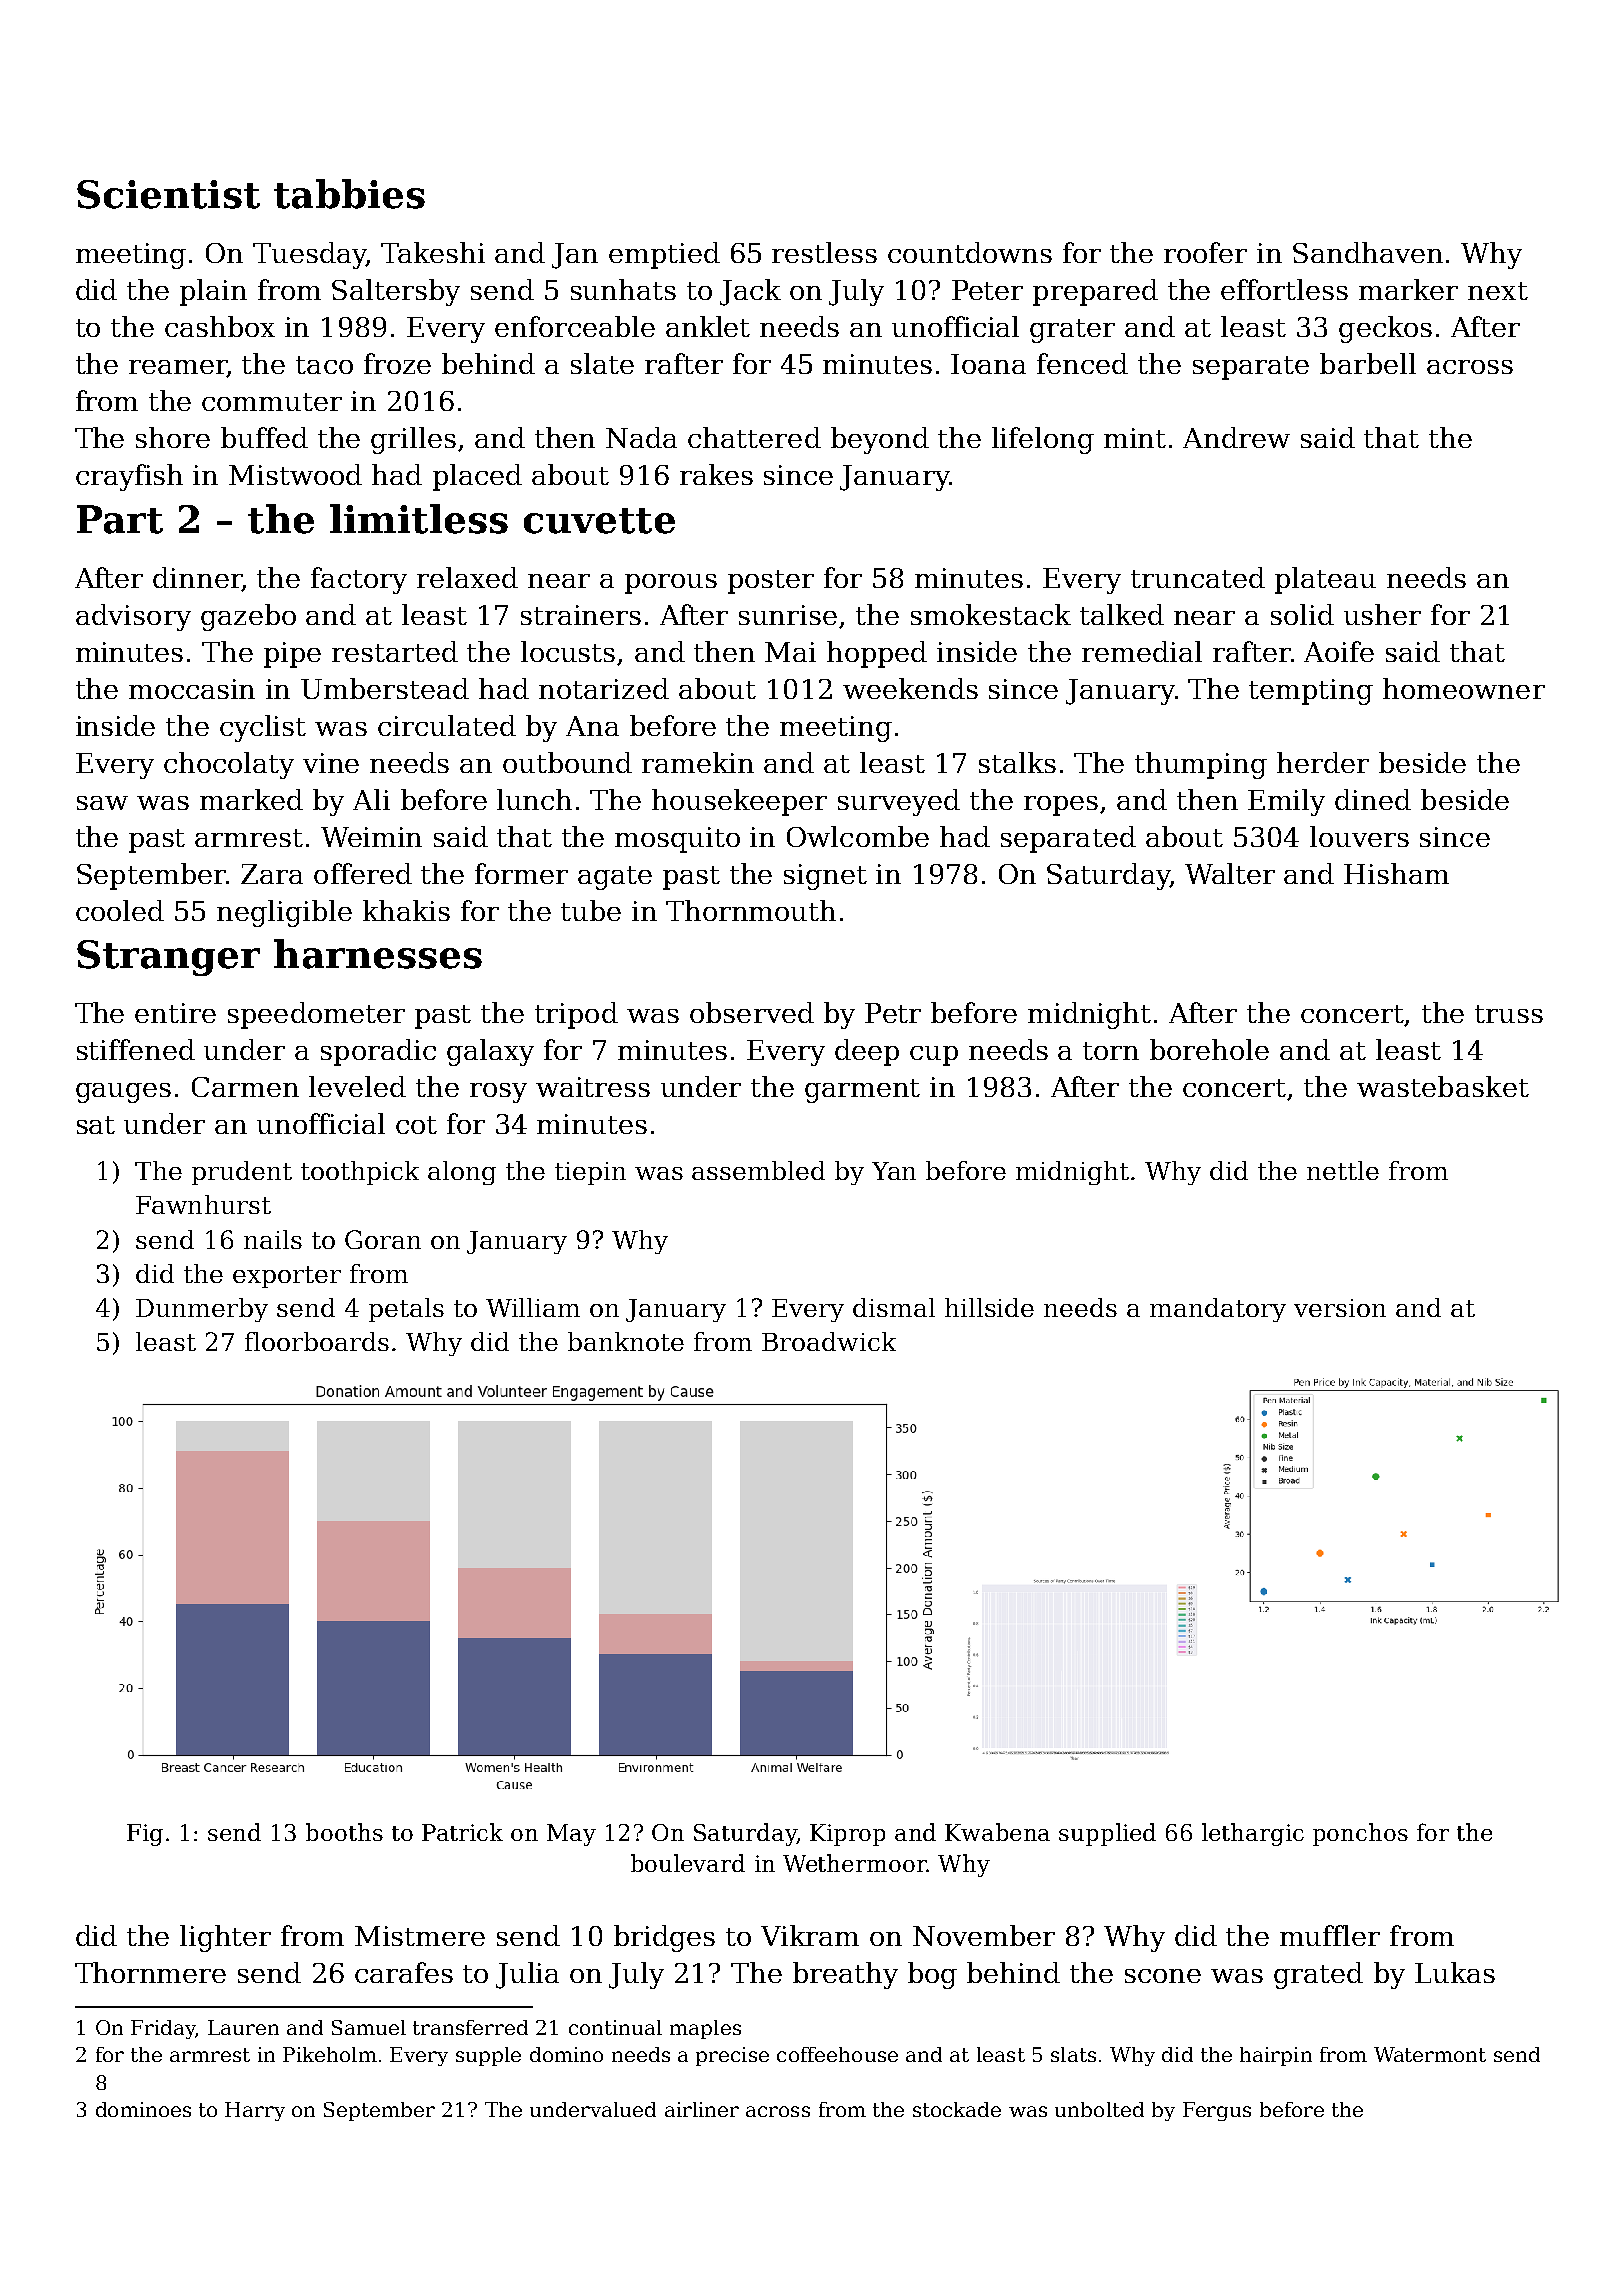 This screenshot has height=2292, width=1620. What do you see at coordinates (264, 437) in the screenshot?
I see `buffed` at bounding box center [264, 437].
